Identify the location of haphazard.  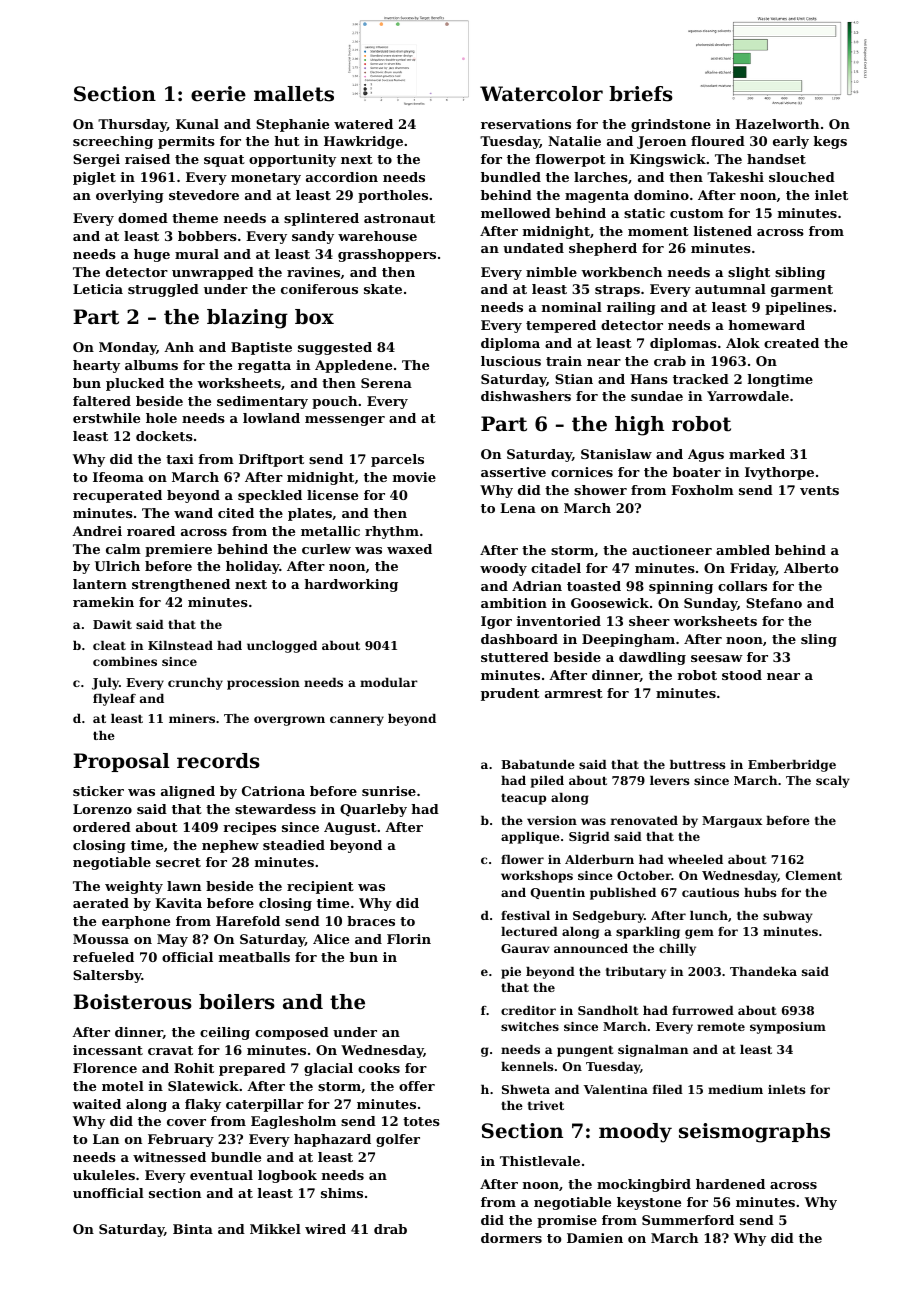
(332, 1140).
